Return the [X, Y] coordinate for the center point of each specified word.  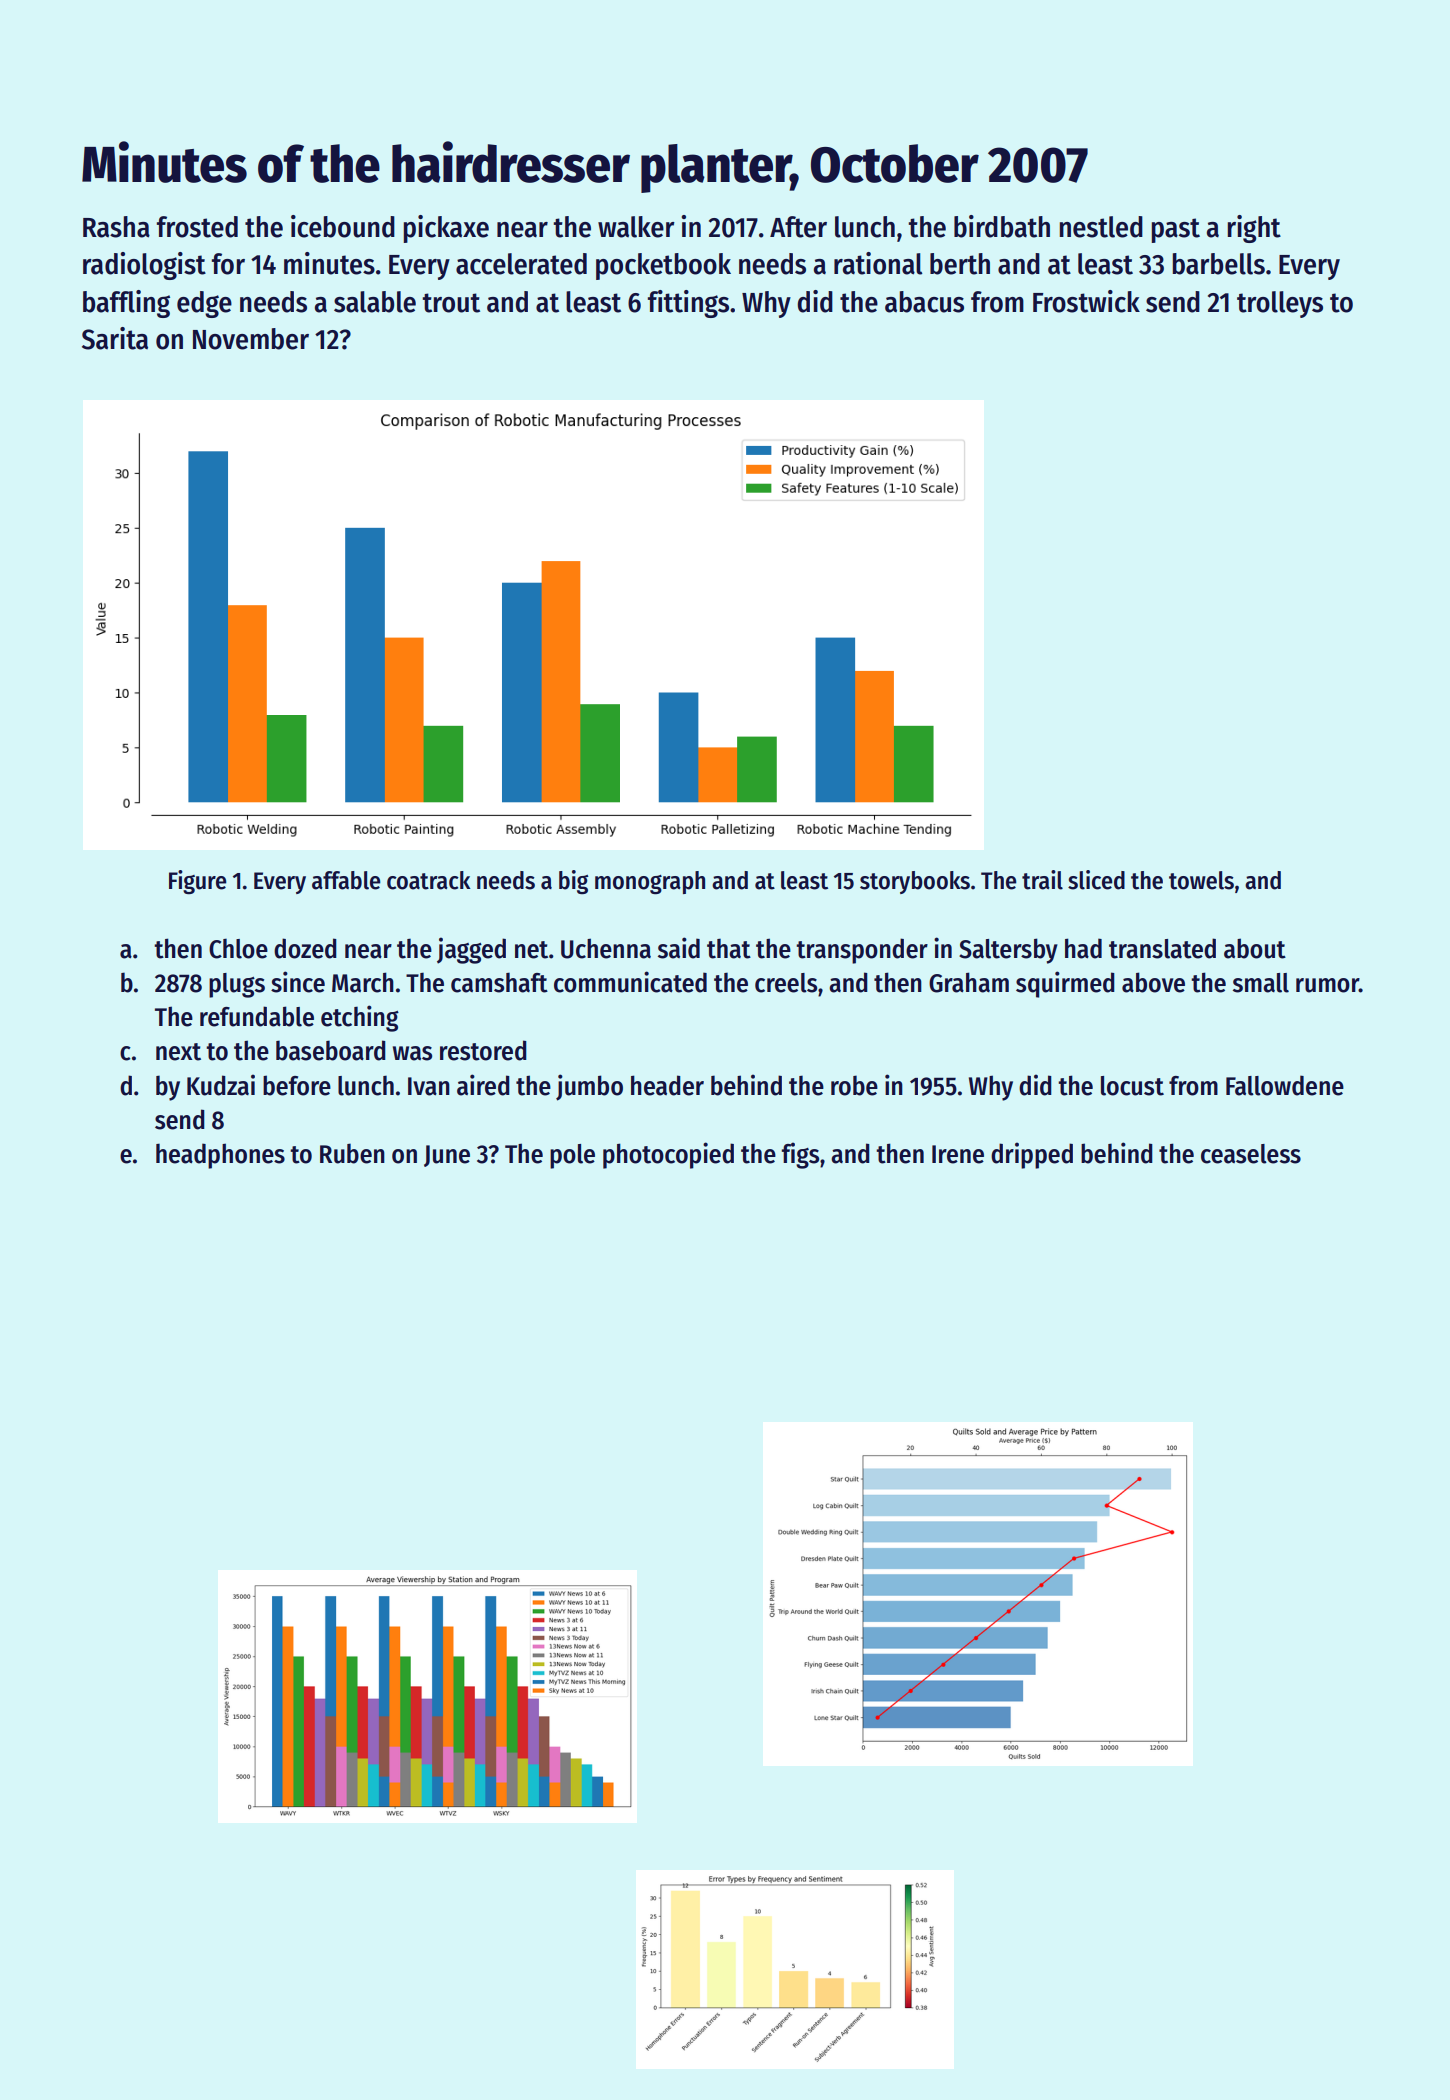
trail [1042, 880]
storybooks [915, 882]
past [1176, 230]
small [1261, 983]
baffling [126, 304]
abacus [924, 302]
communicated [630, 982]
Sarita [115, 338]
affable [346, 880]
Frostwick [1086, 301]
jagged [471, 950]
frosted [197, 227]
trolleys [1280, 304]
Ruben [352, 1153]
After [798, 227]
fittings [688, 304]
